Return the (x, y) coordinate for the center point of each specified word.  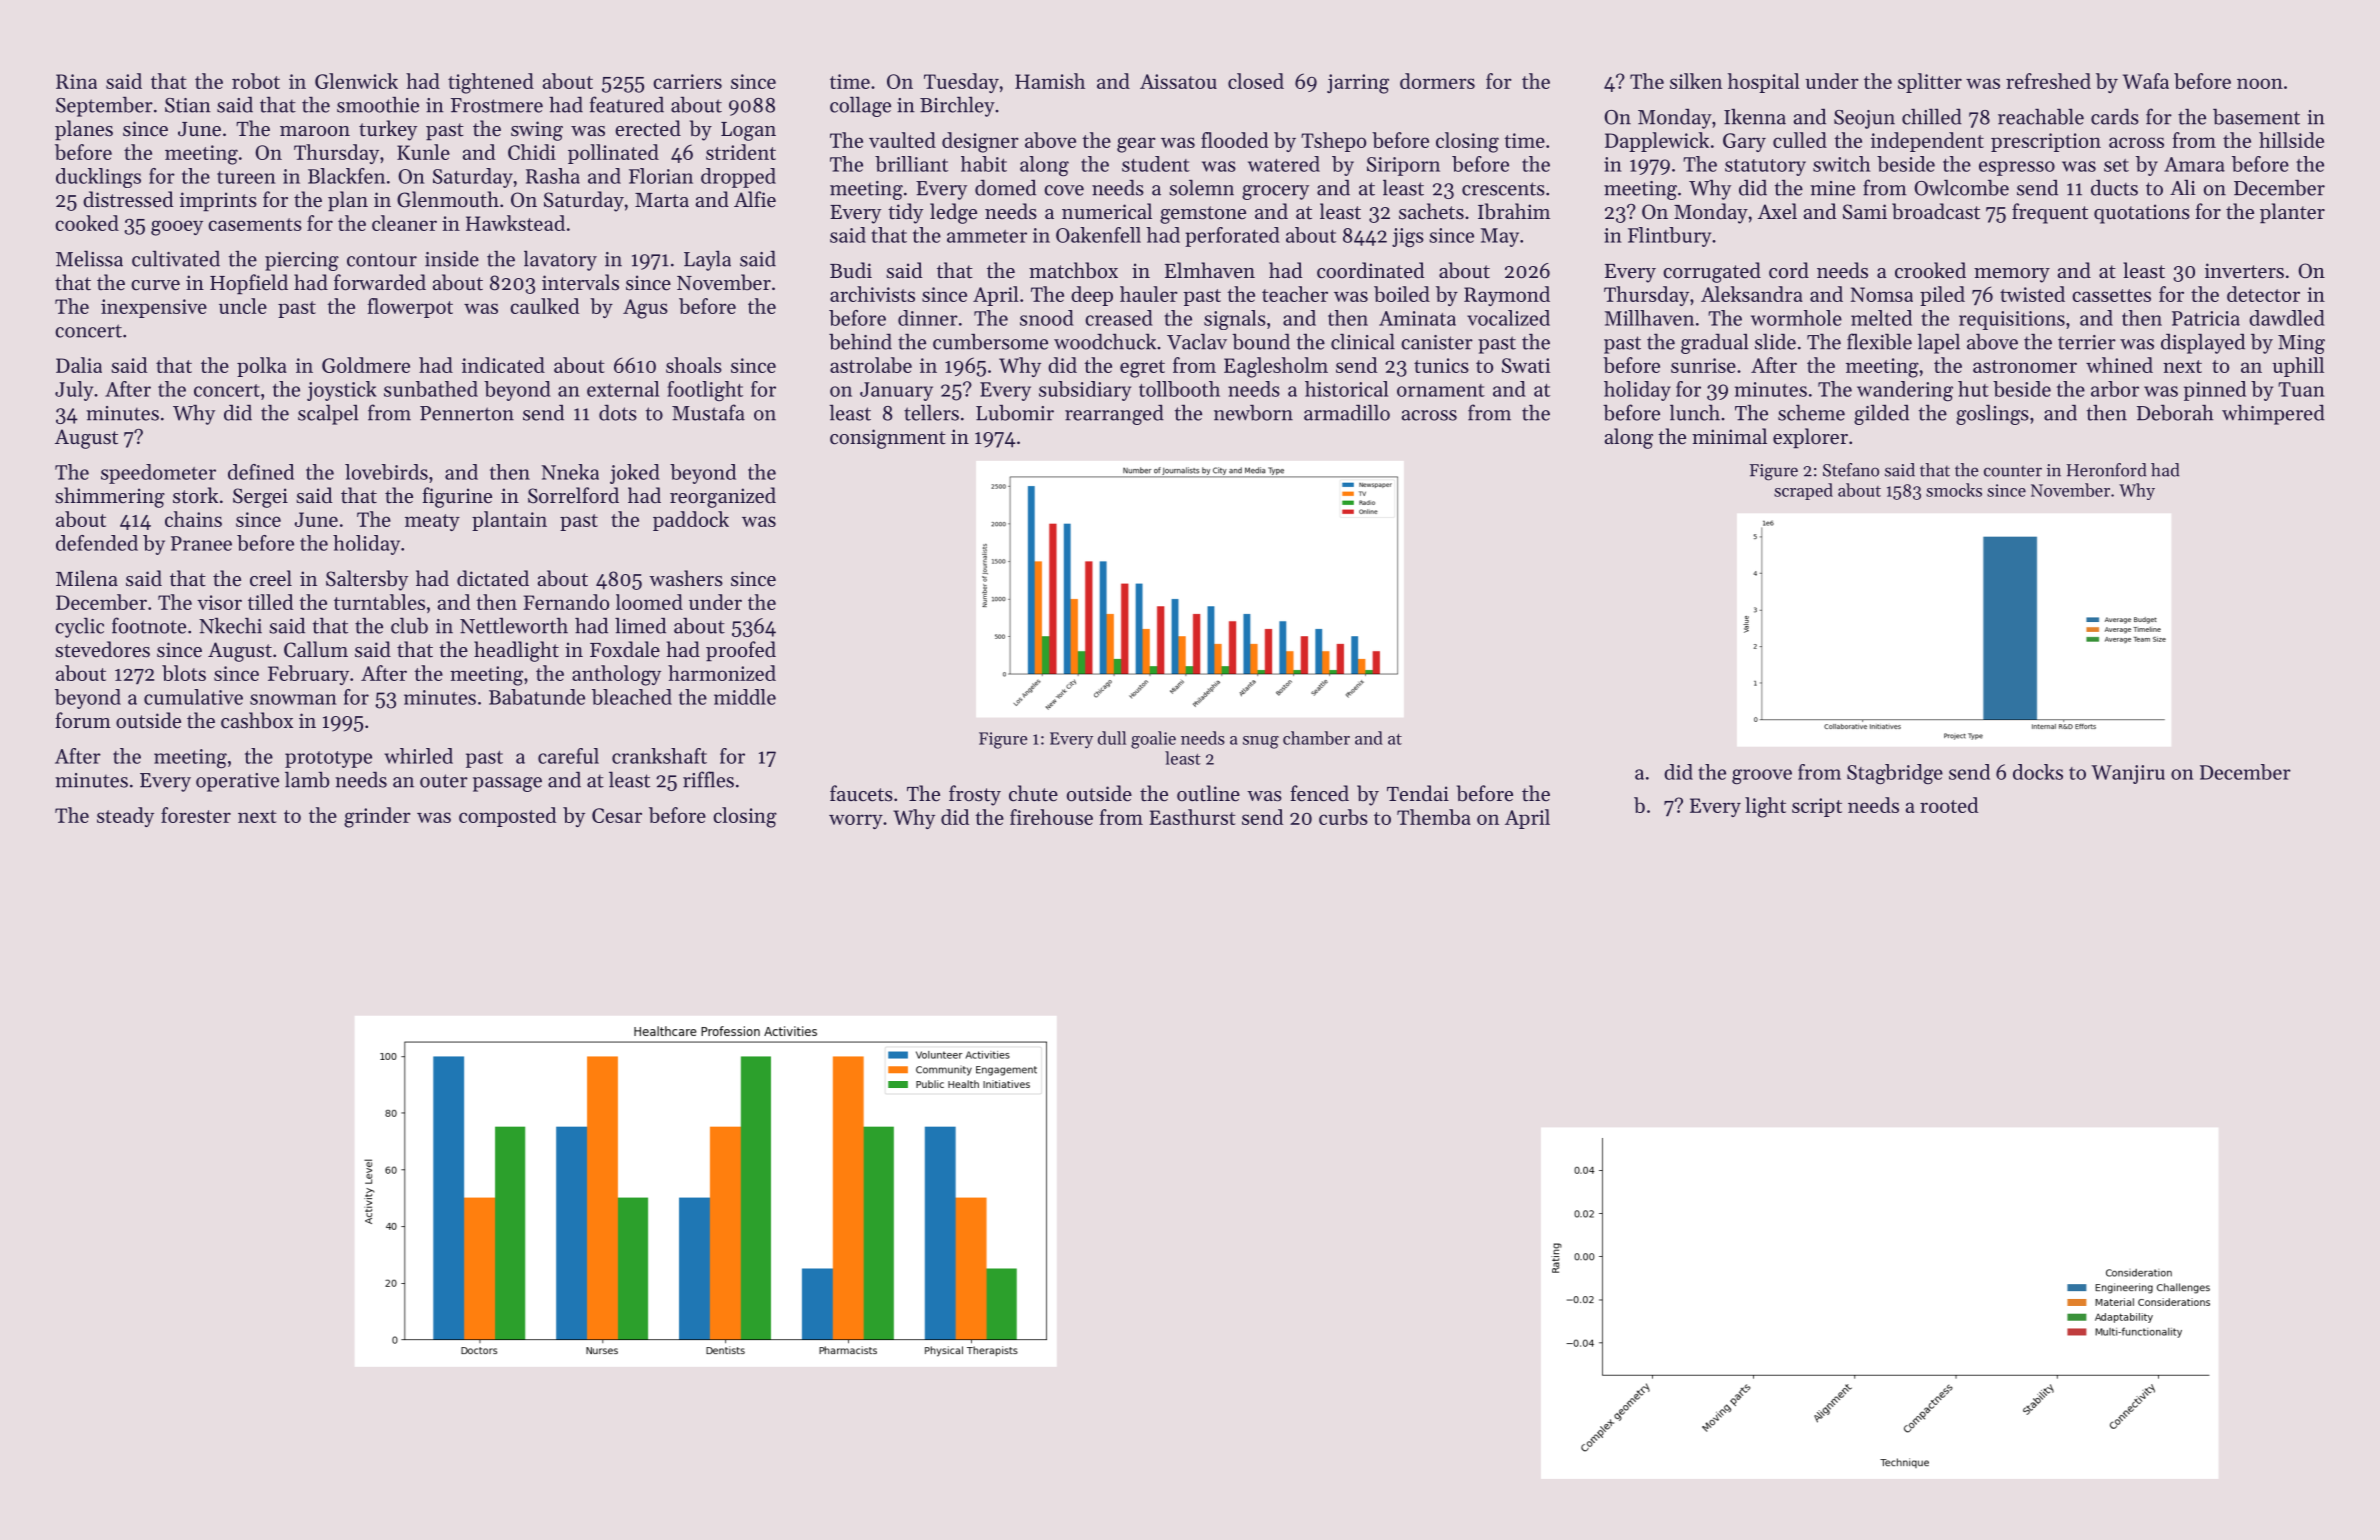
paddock (691, 521)
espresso (2017, 168)
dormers (1437, 81)
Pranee (201, 543)
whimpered (2273, 414)
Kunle (423, 152)
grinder (377, 817)
